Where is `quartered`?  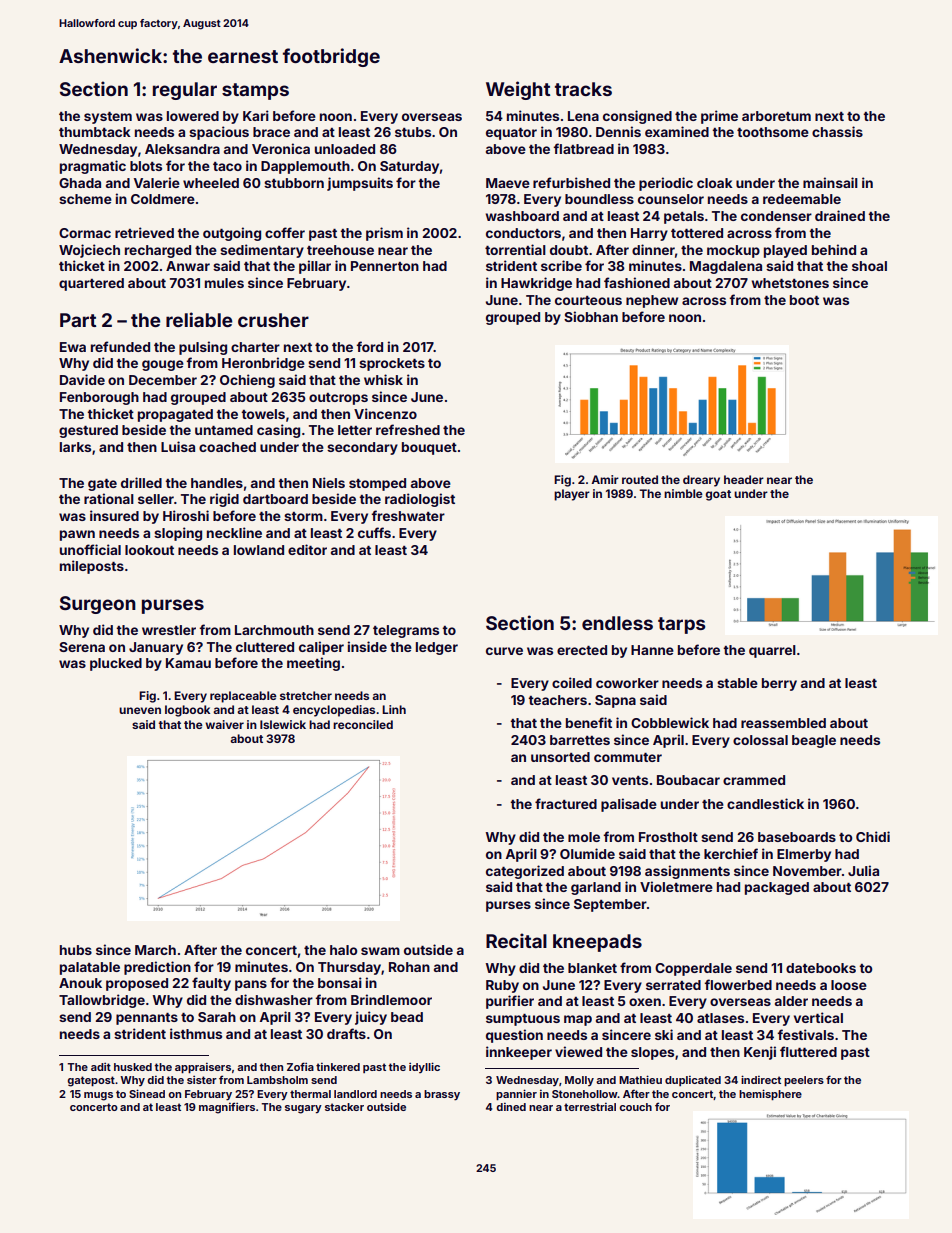 quartered is located at coordinates (91, 284).
